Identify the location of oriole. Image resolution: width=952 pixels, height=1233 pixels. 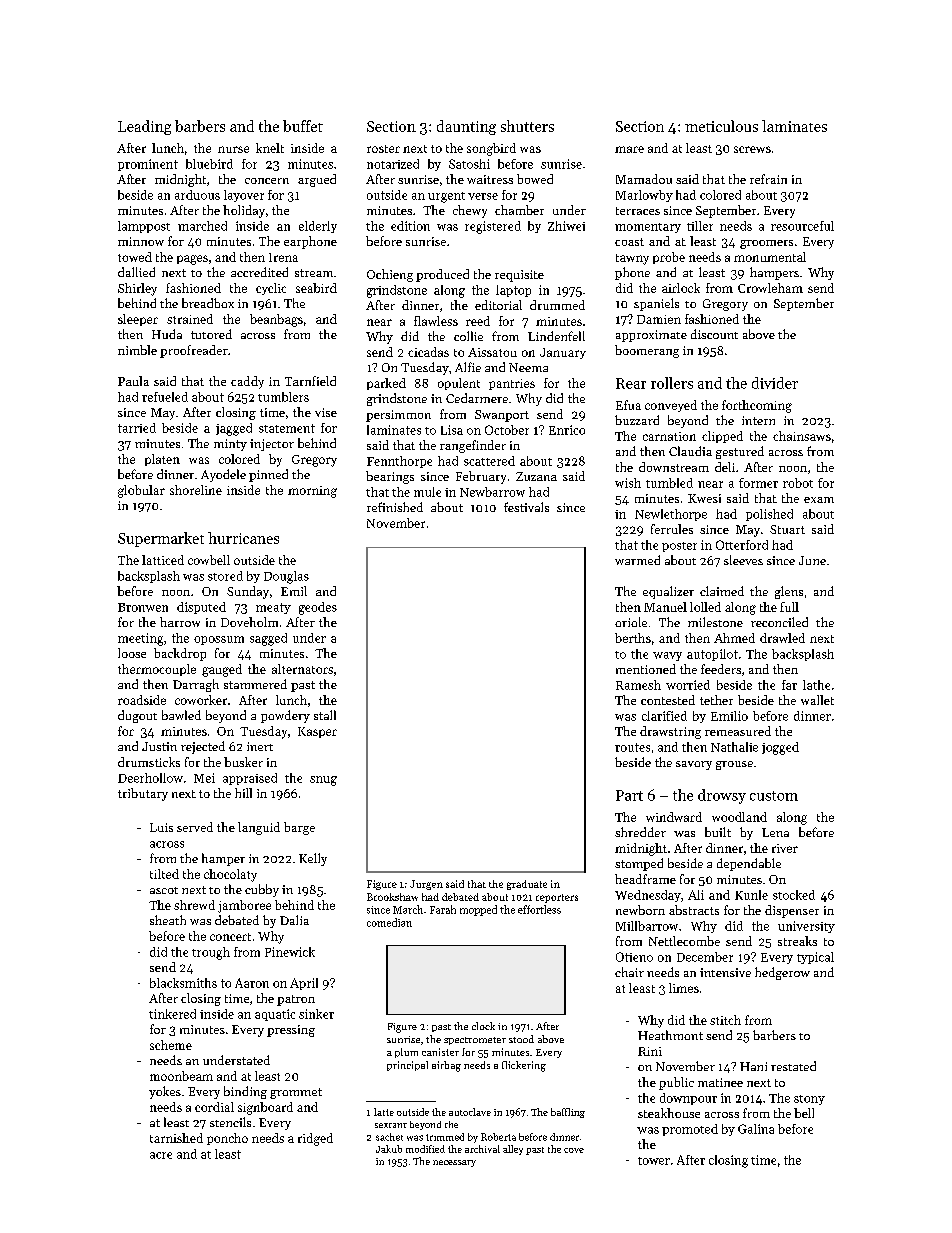
(631, 622).
